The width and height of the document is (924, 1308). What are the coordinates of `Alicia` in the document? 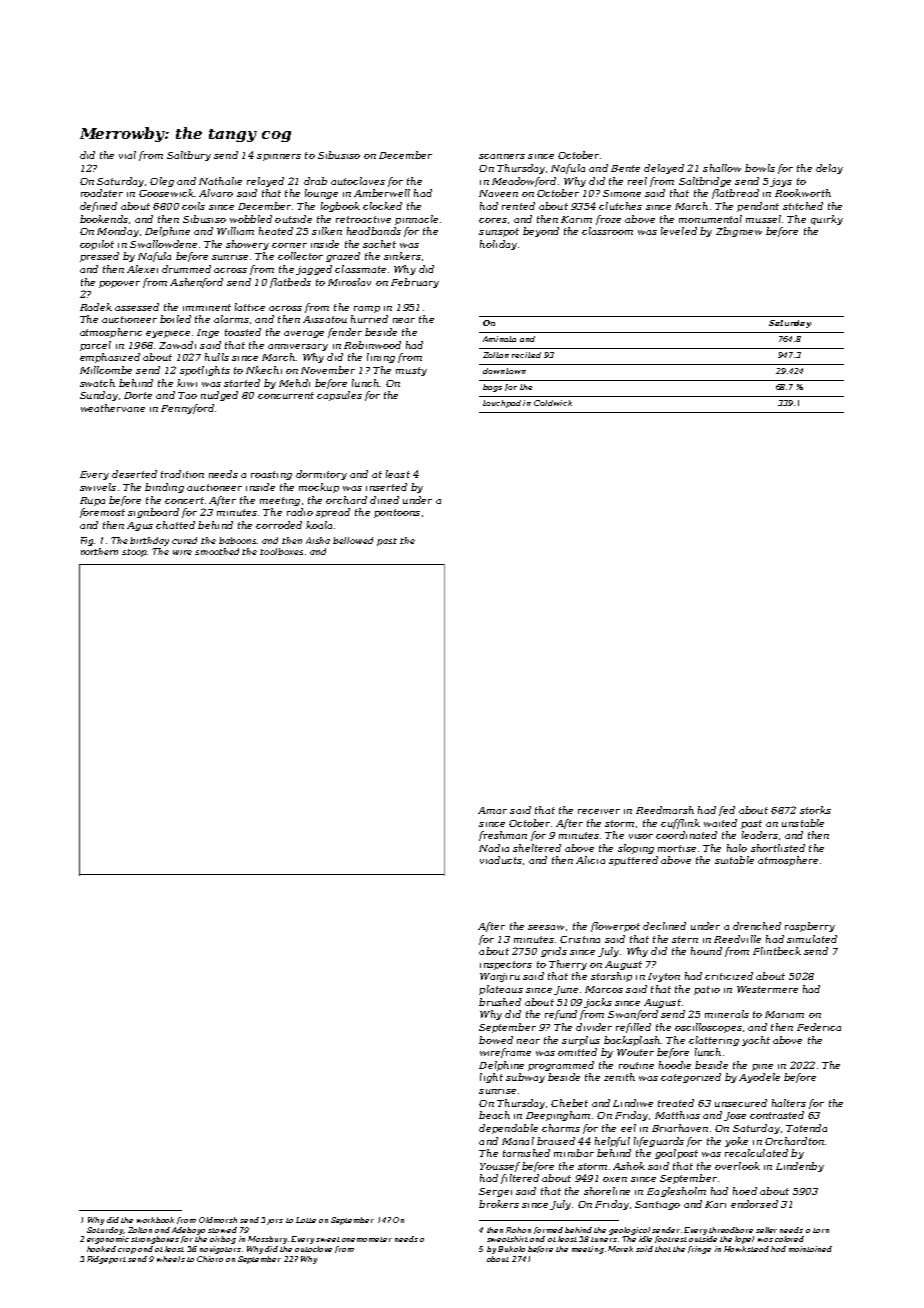 It's located at (590, 860).
